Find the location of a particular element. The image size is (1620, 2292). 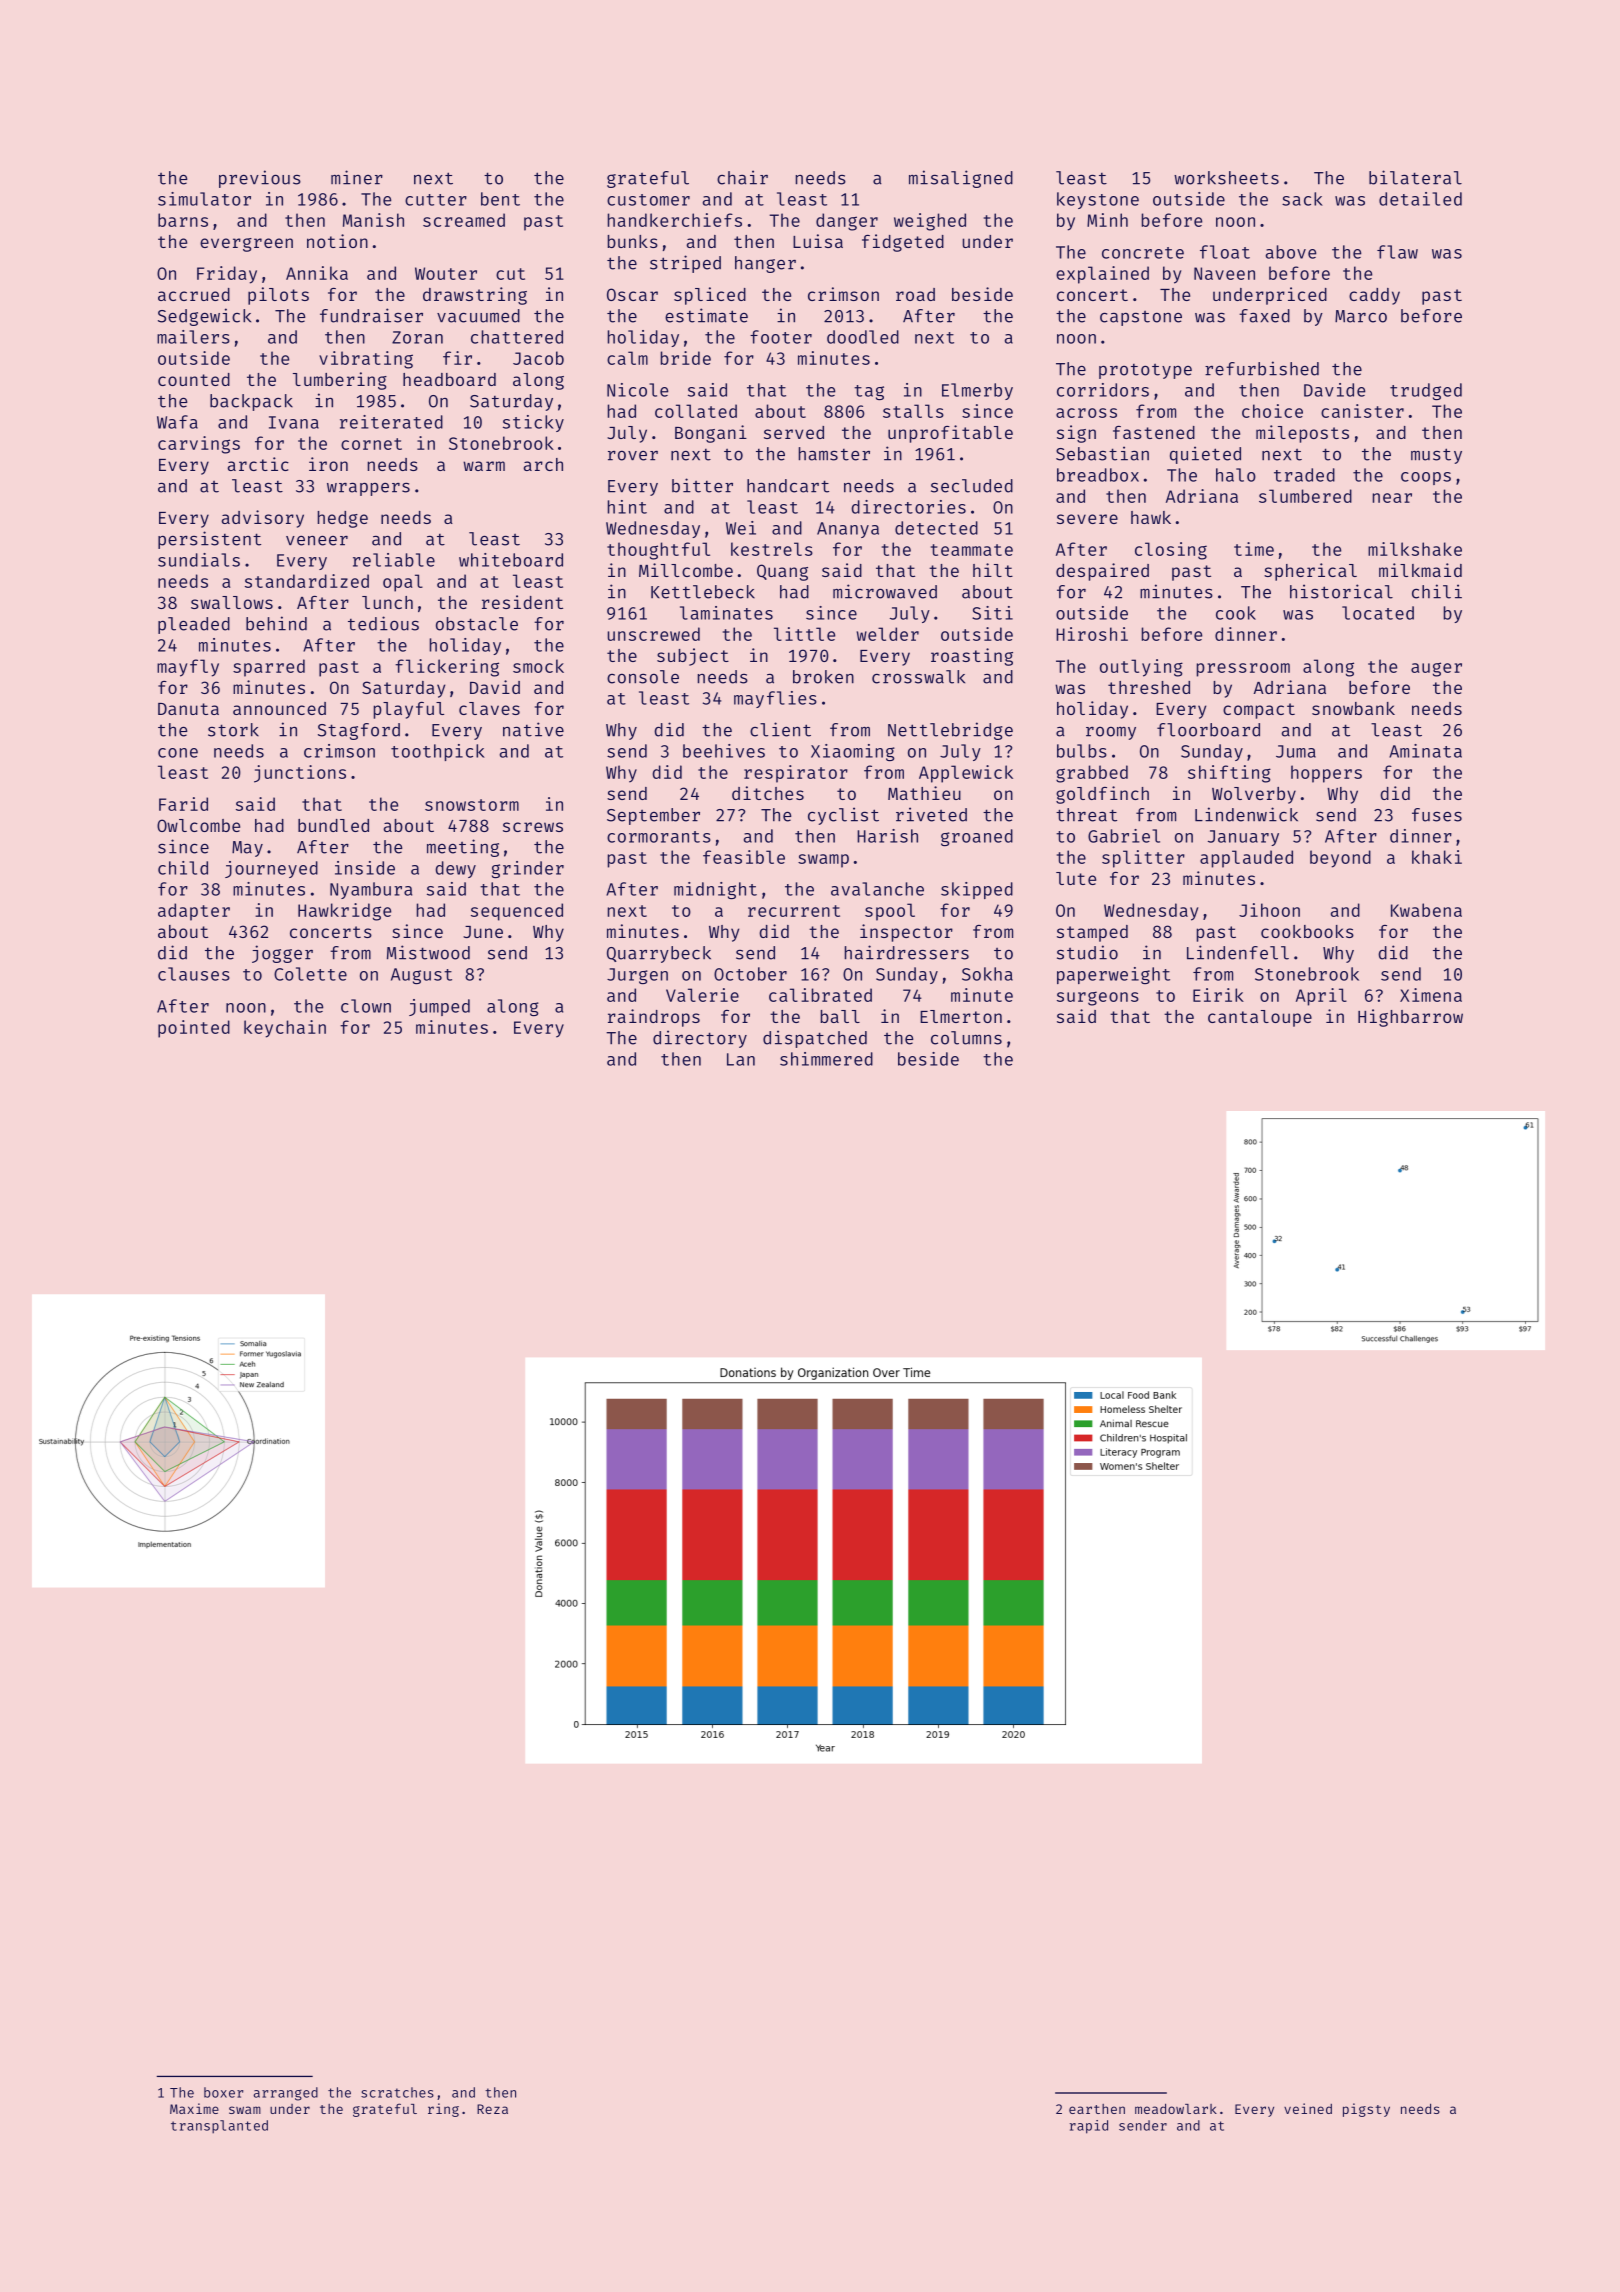

chair is located at coordinates (742, 177).
